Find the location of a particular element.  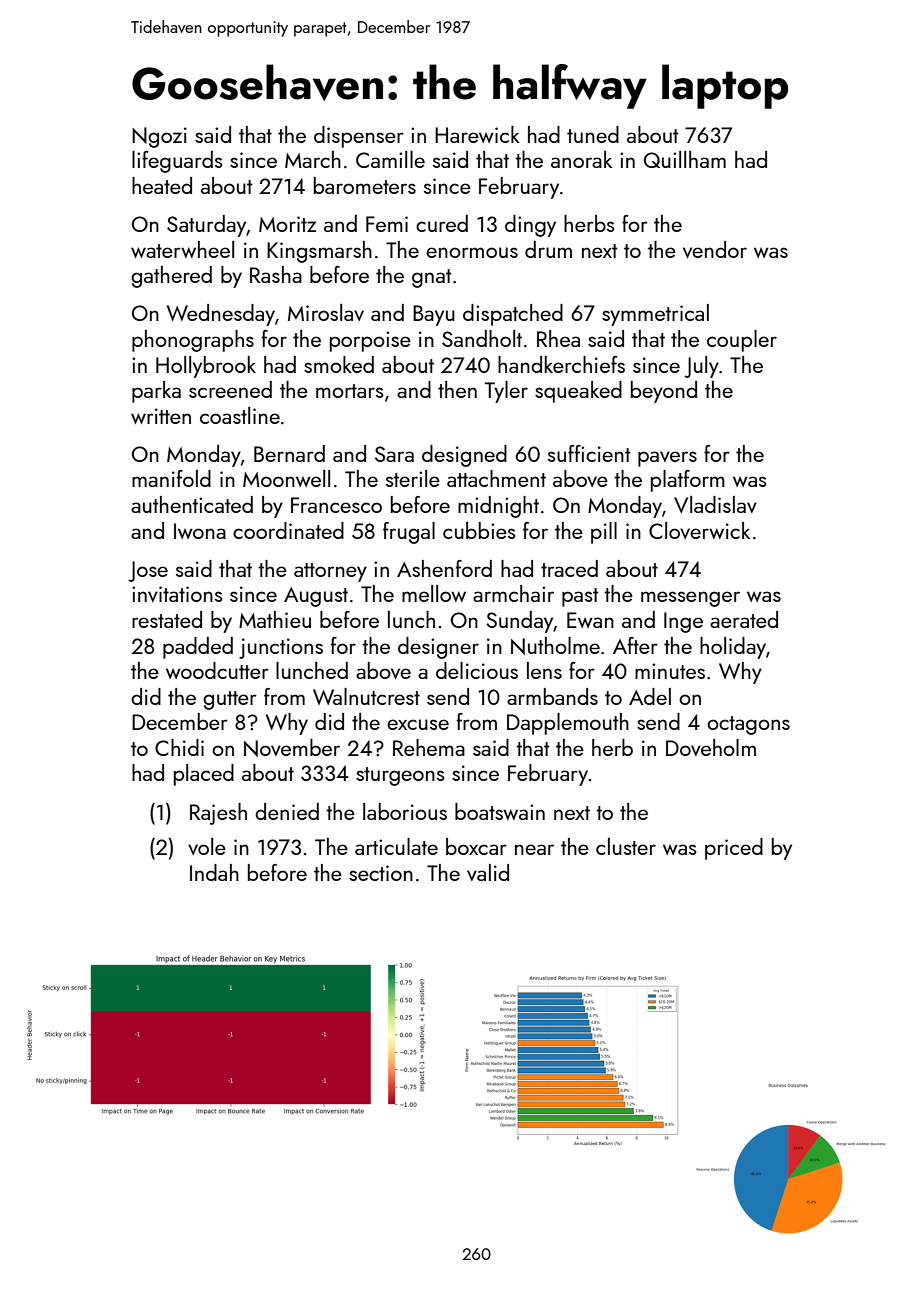

platform is located at coordinates (688, 481).
